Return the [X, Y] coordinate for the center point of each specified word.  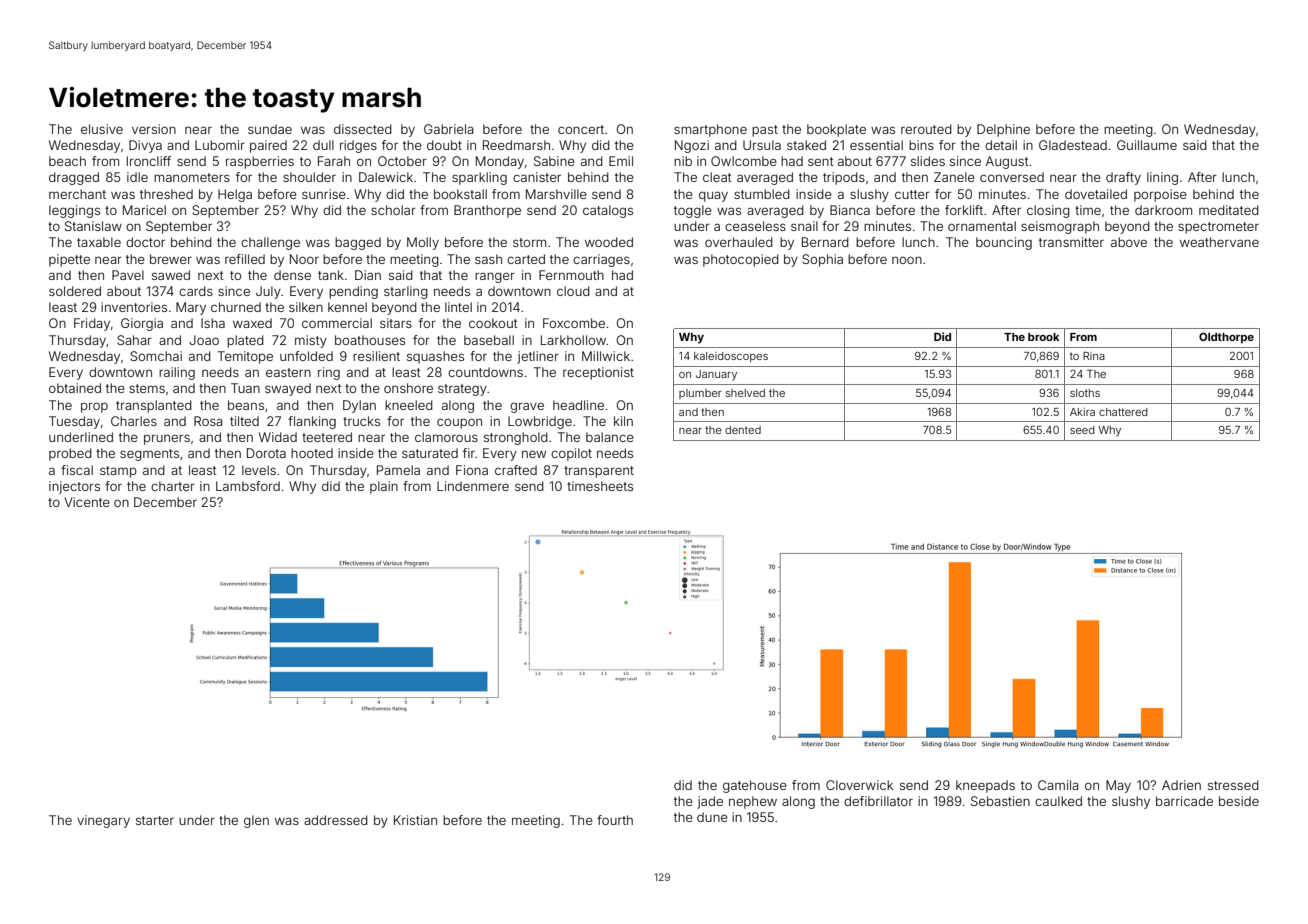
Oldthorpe [1226, 338]
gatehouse [755, 786]
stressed [1233, 785]
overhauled [739, 242]
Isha [213, 323]
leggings [74, 211]
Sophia [822, 260]
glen [256, 821]
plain [384, 487]
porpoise [1160, 195]
